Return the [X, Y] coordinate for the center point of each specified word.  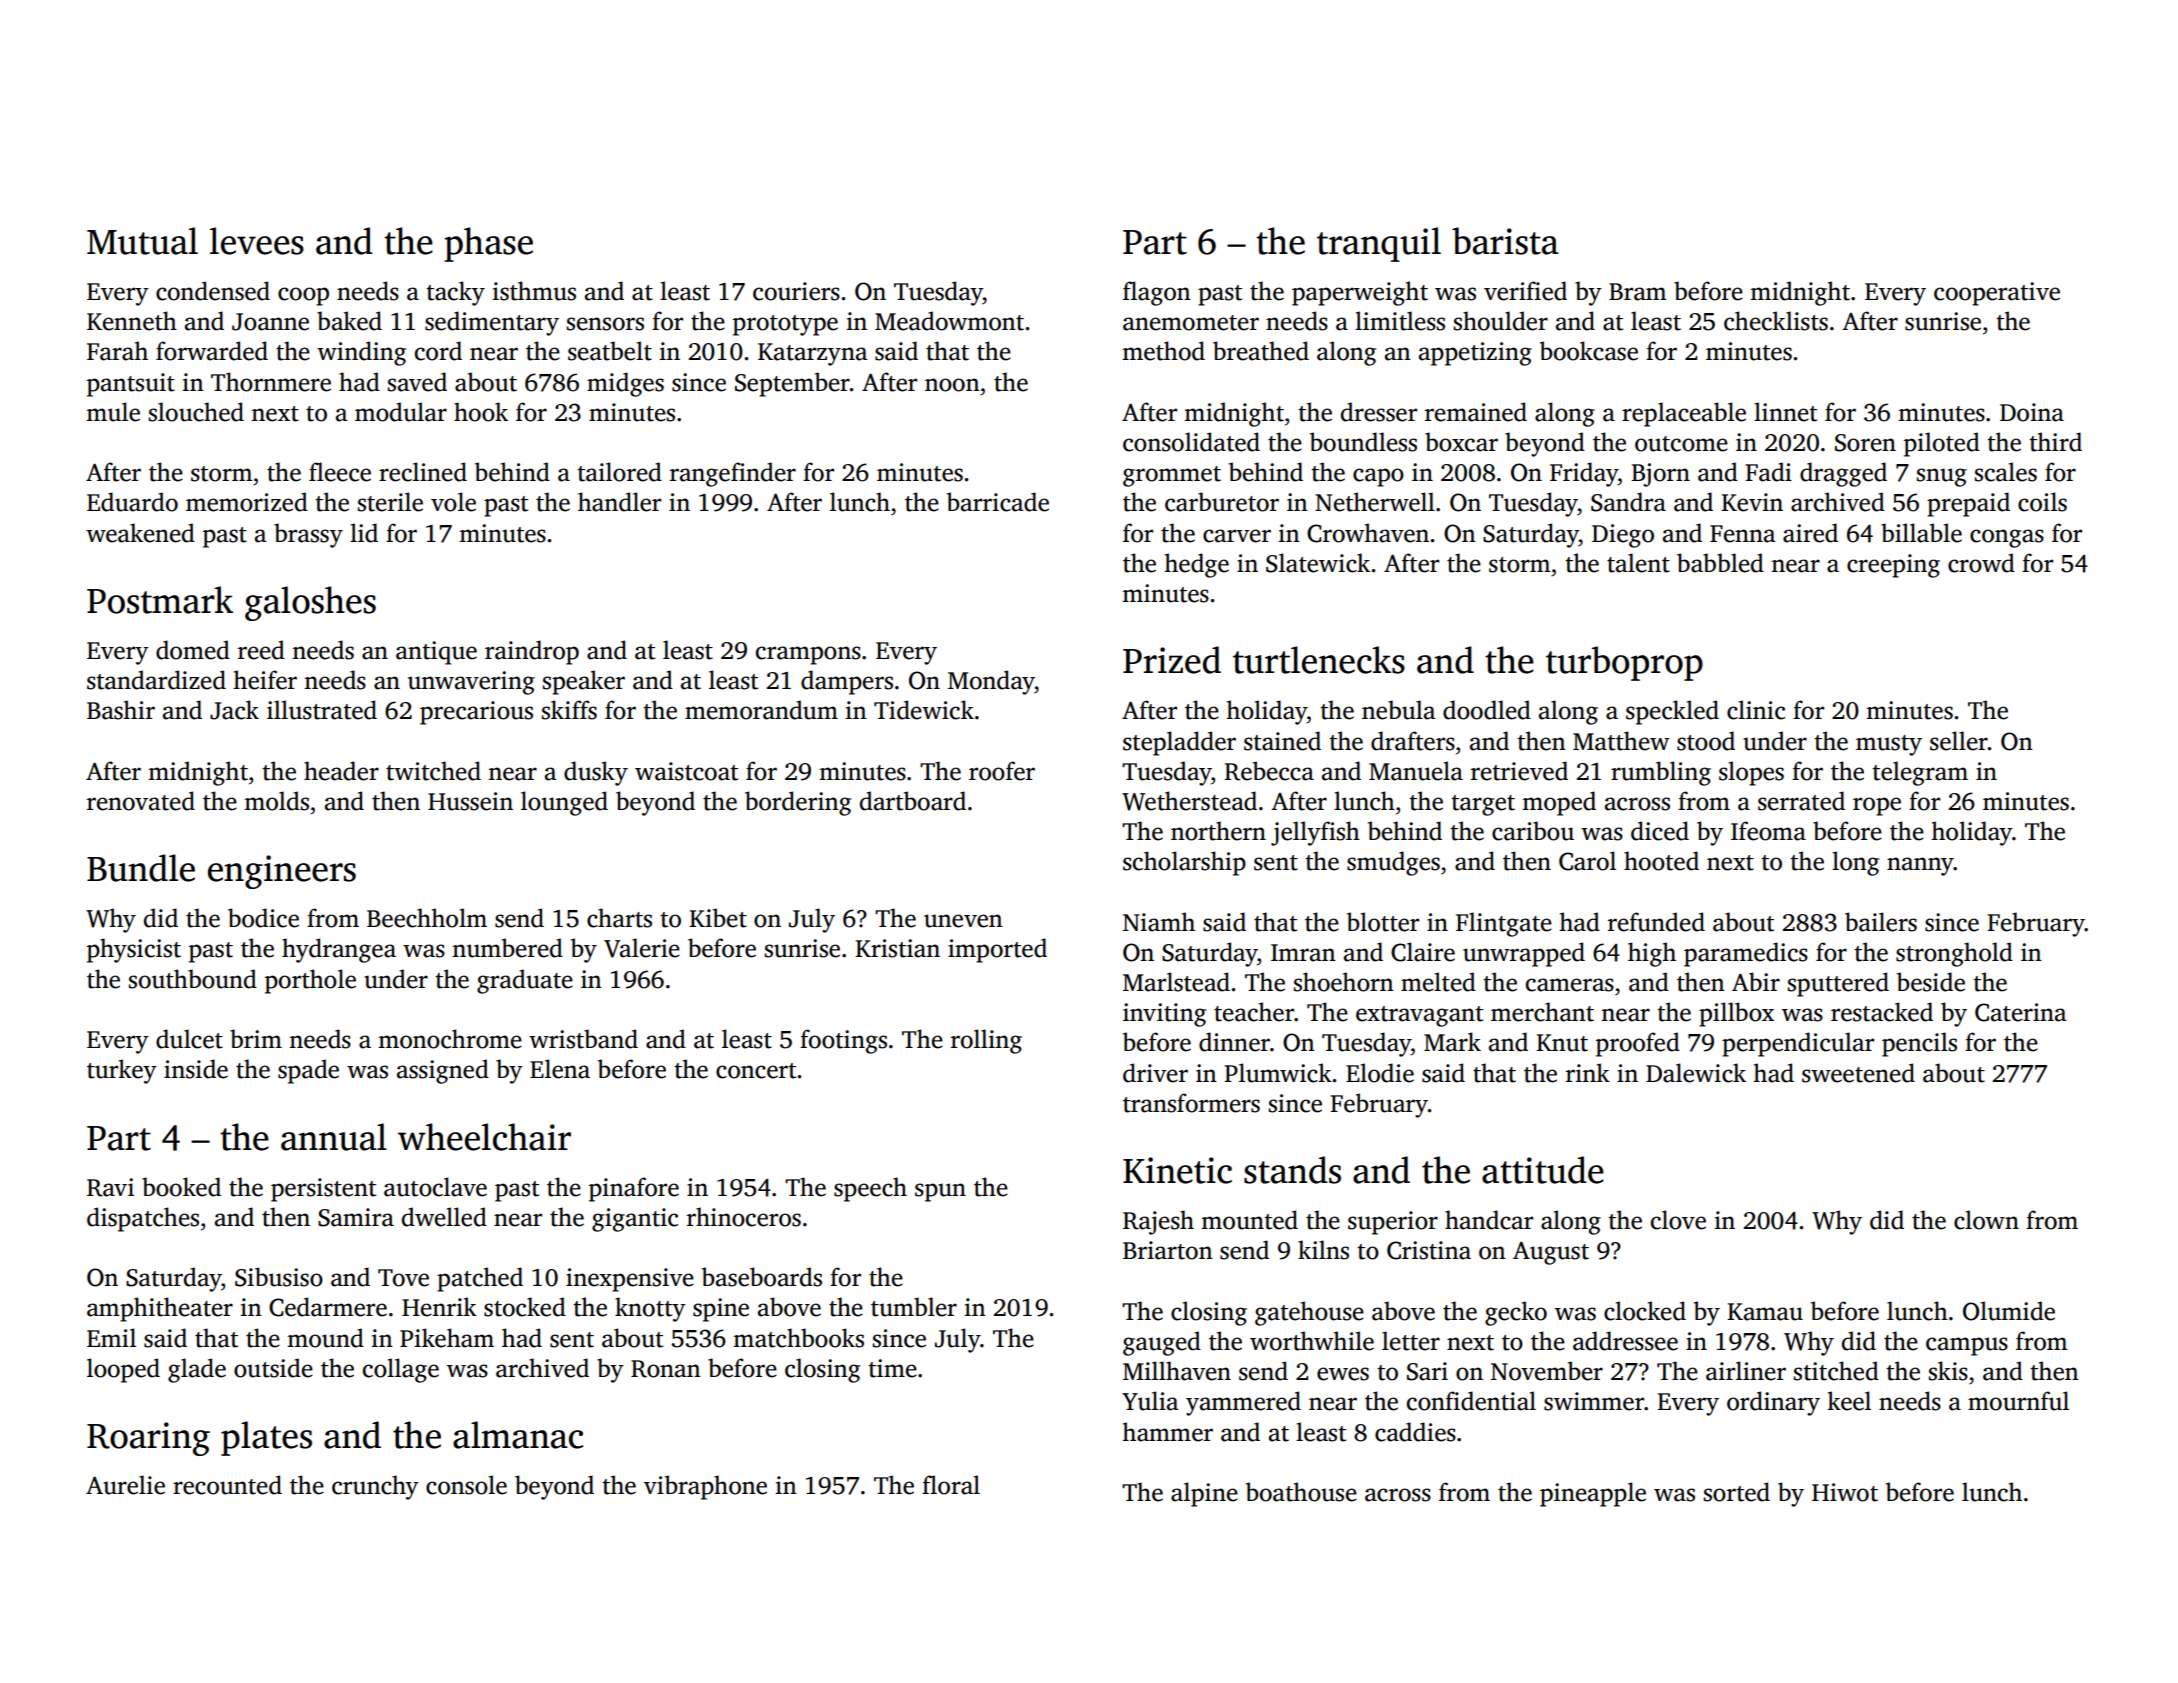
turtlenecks [1319, 660]
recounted [227, 1485]
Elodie [1380, 1073]
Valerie [642, 948]
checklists [1776, 321]
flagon [1157, 293]
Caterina [2021, 1012]
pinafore [634, 1189]
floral [951, 1485]
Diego [1623, 536]
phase [488, 244]
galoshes [310, 603]
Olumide [2009, 1311]
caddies [1415, 1432]
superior [1393, 1223]
